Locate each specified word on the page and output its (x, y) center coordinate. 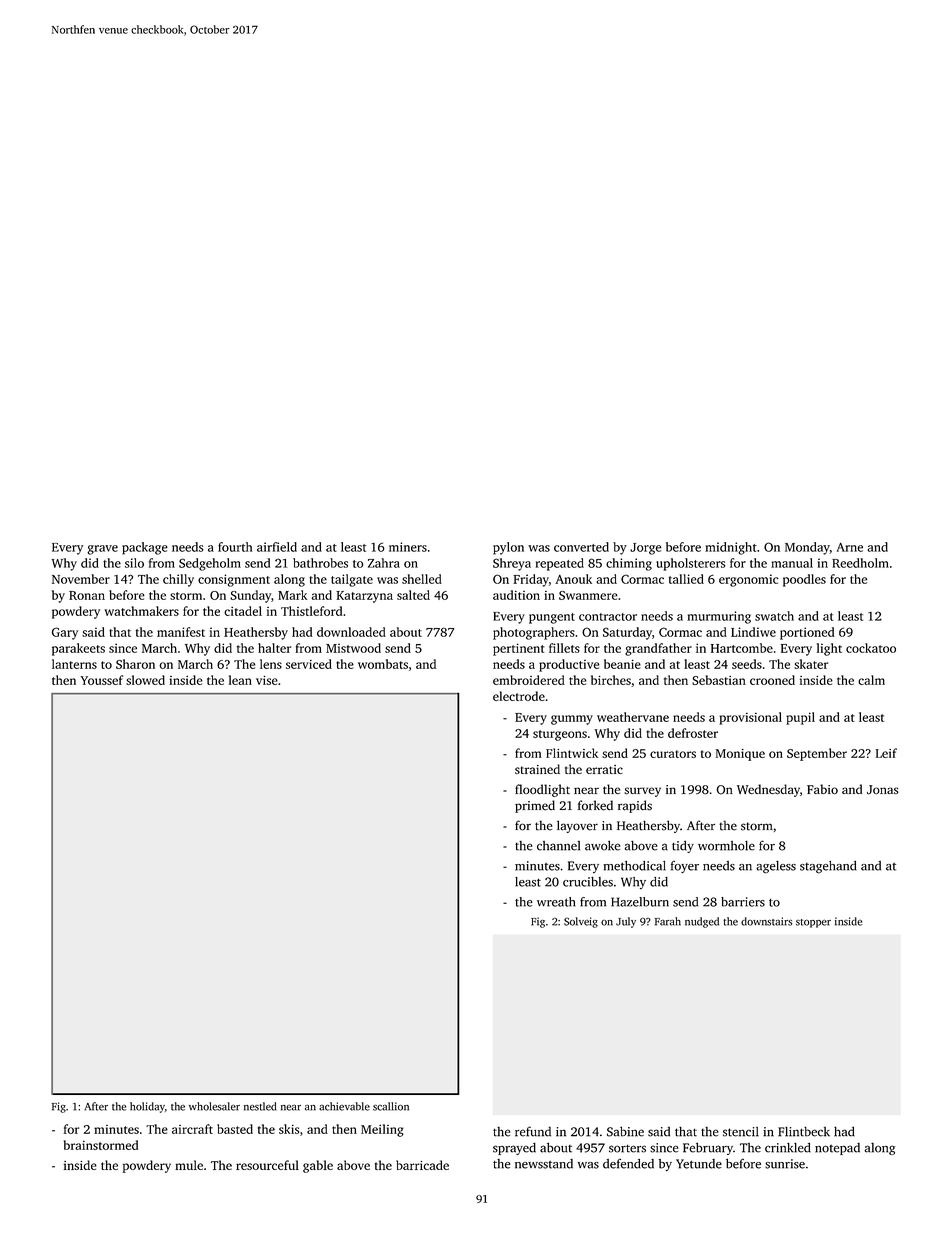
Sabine (625, 1131)
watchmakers (142, 611)
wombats (383, 664)
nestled (260, 1106)
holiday (147, 1107)
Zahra (384, 563)
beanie (622, 664)
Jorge (646, 549)
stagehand (828, 867)
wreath (556, 902)
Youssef (101, 680)
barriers (743, 902)
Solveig (581, 922)
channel (558, 846)
